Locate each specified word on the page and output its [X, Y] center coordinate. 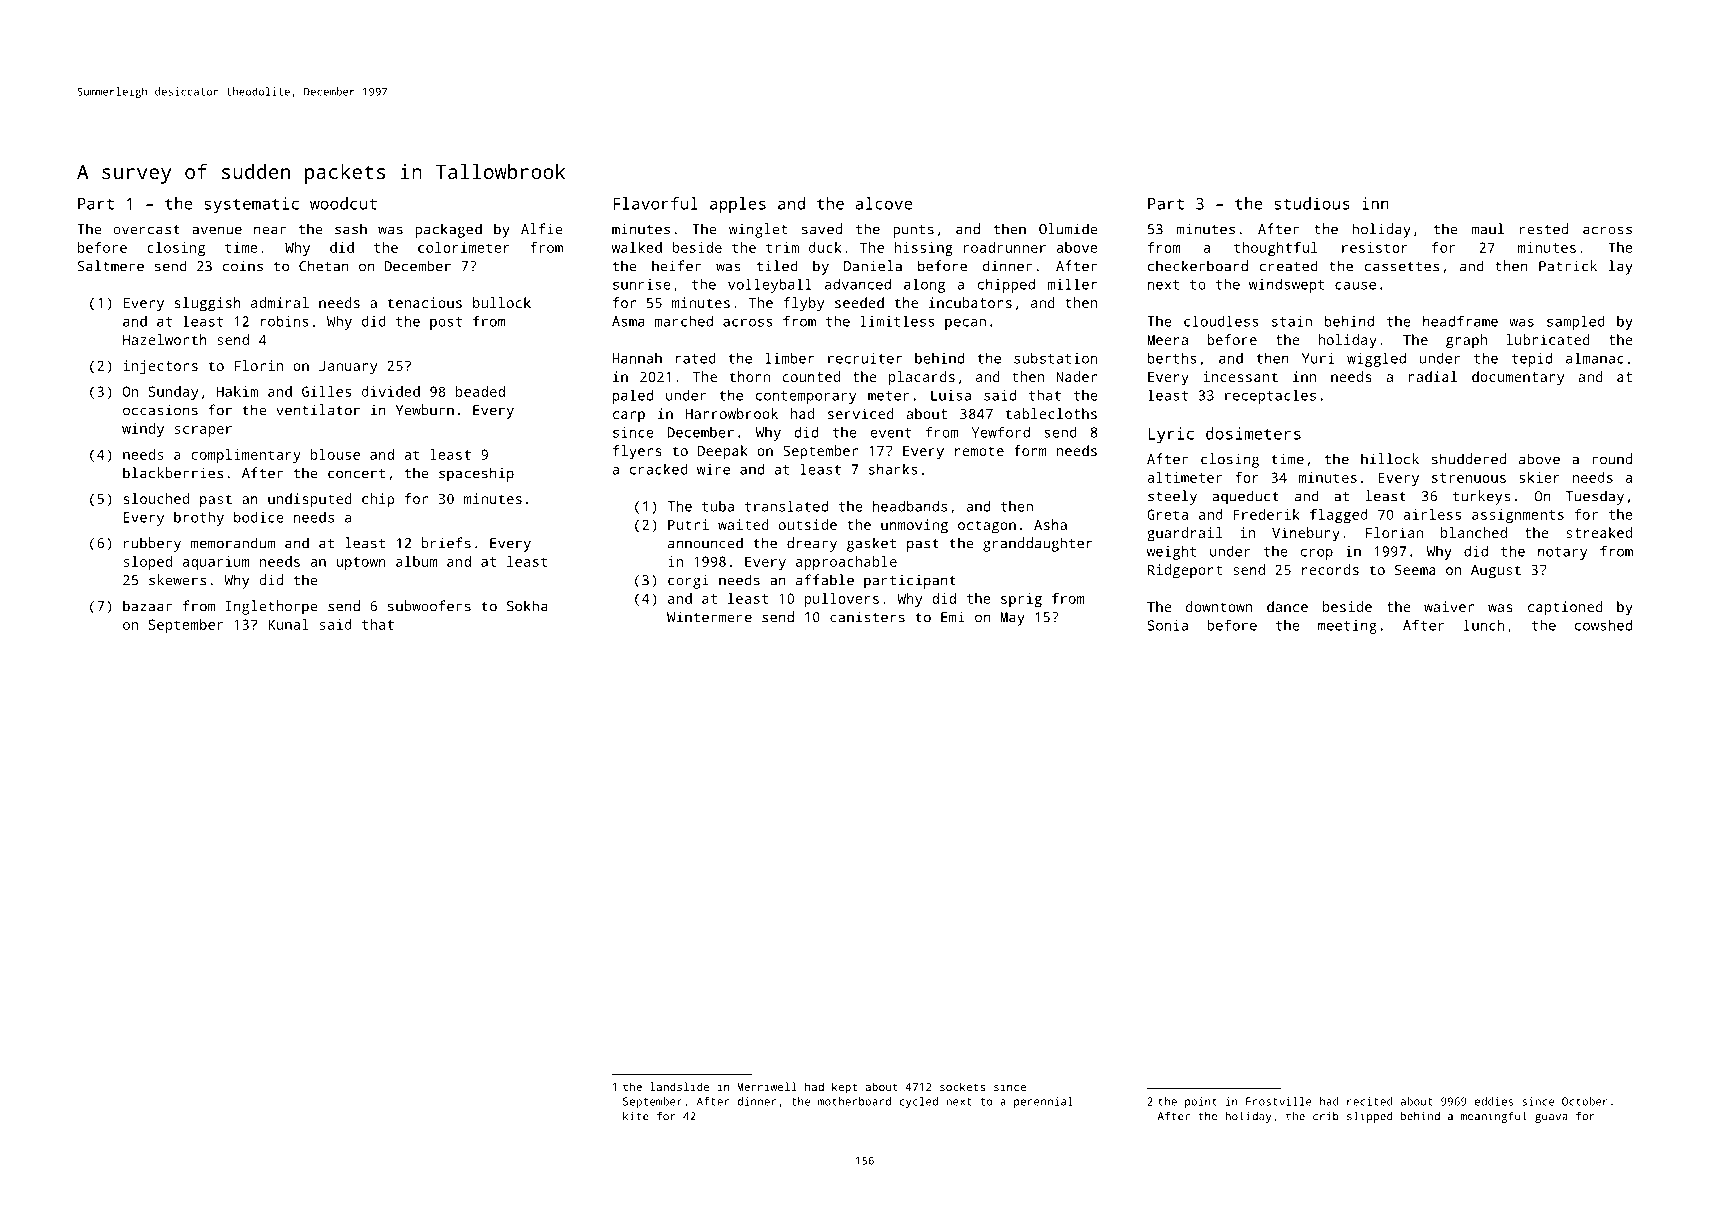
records [1330, 569]
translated [786, 506]
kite [636, 1116]
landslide [679, 1086]
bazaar [147, 606]
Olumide [1068, 229]
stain [1292, 321]
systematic [251, 205]
